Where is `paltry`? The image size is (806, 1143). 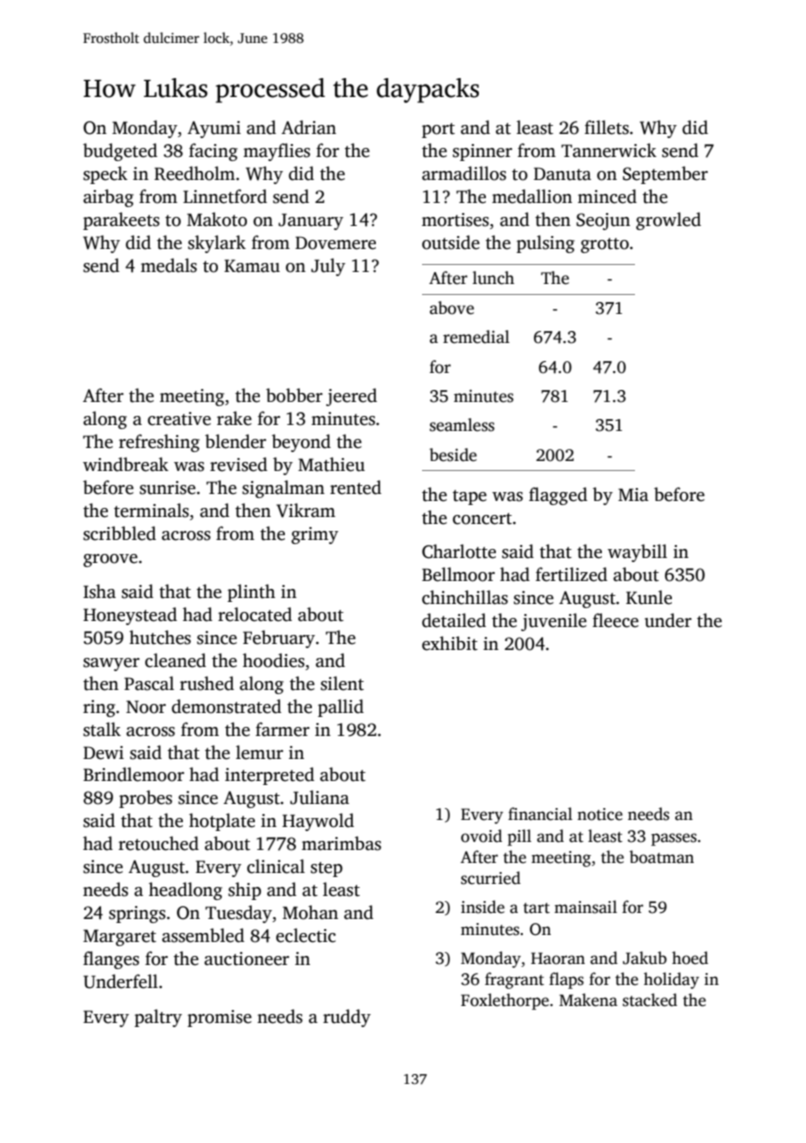
paltry is located at coordinates (158, 1018).
